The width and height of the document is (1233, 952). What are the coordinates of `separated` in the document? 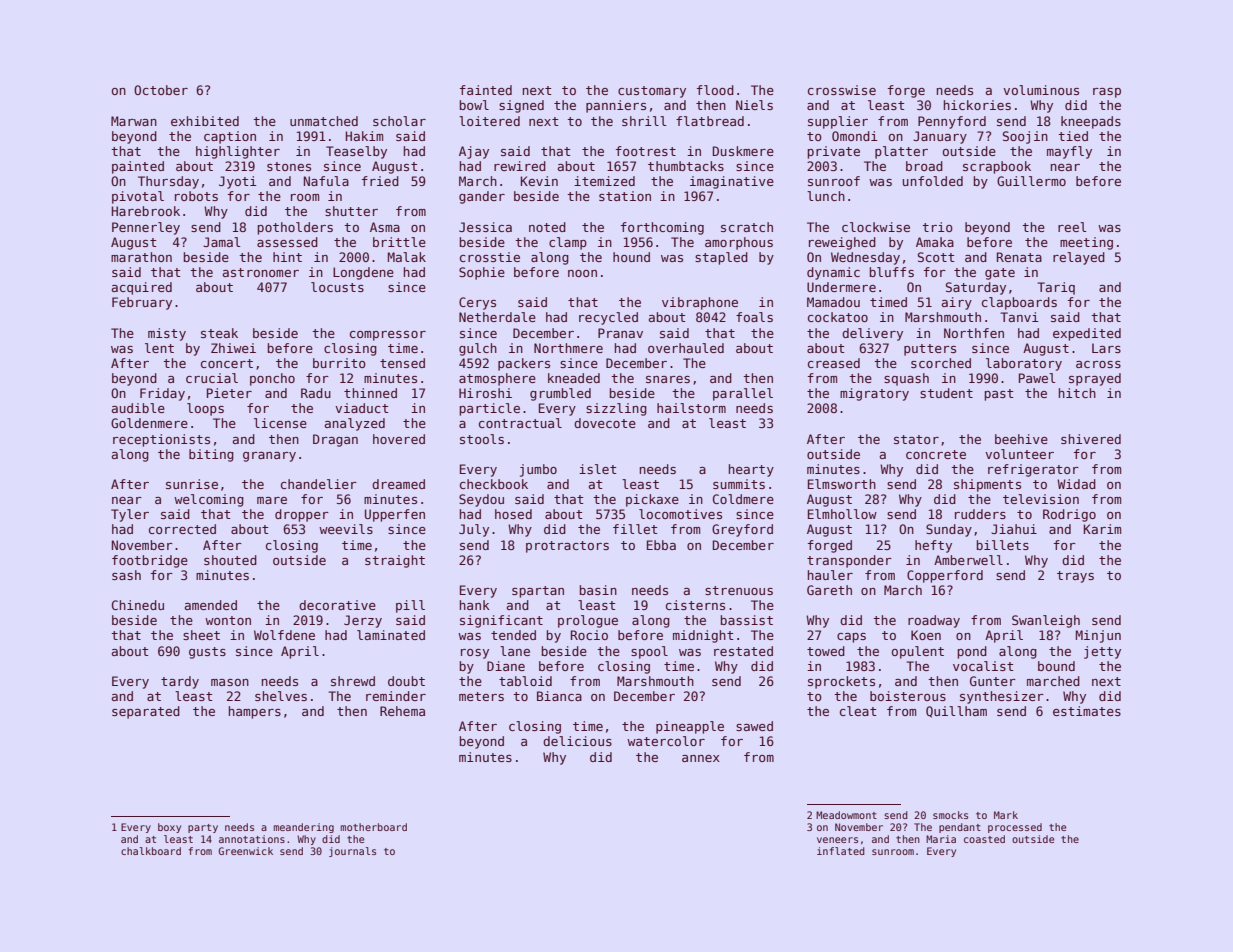 It's located at (146, 712).
